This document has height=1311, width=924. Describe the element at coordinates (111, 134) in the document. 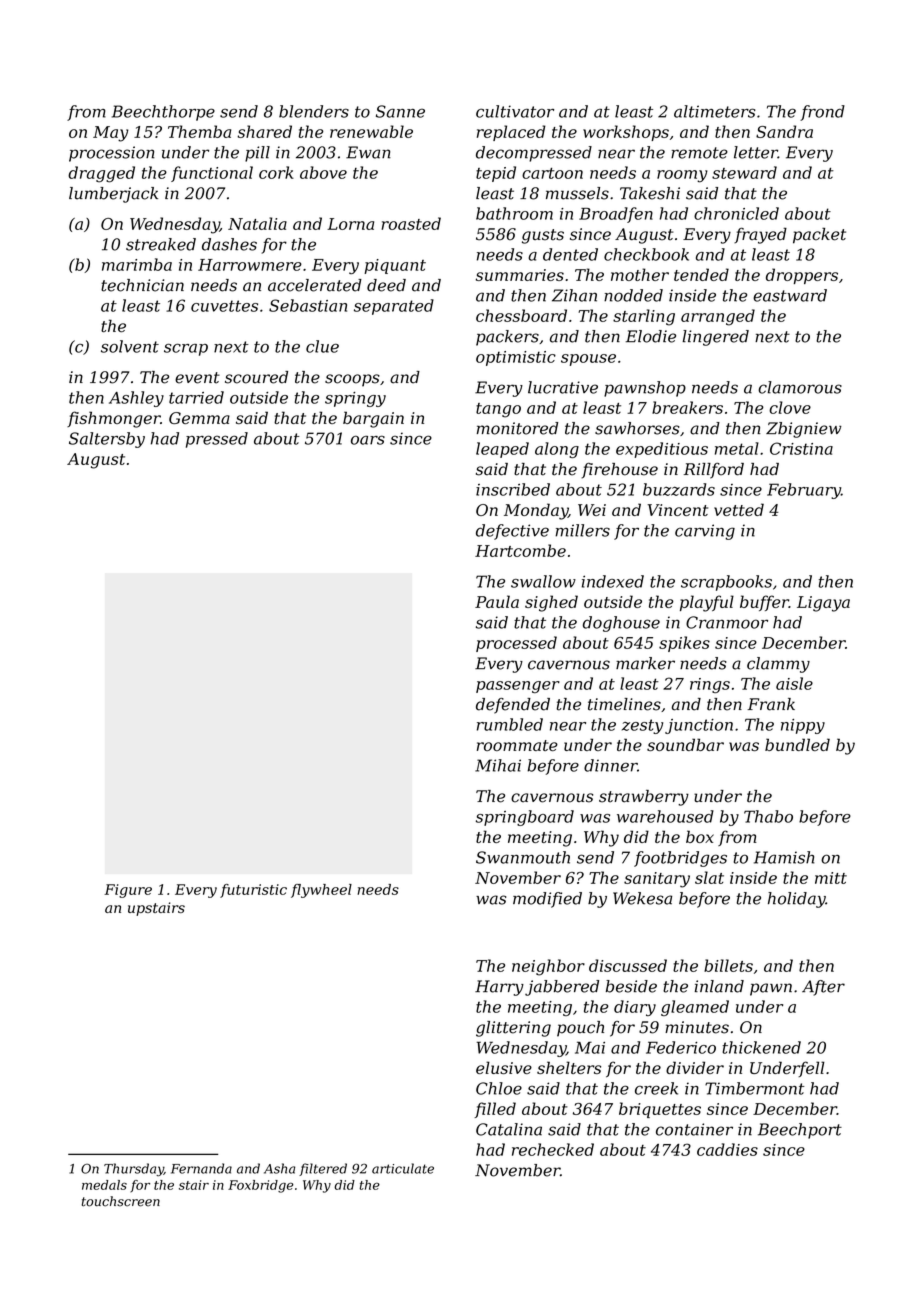

I see `May` at that location.
